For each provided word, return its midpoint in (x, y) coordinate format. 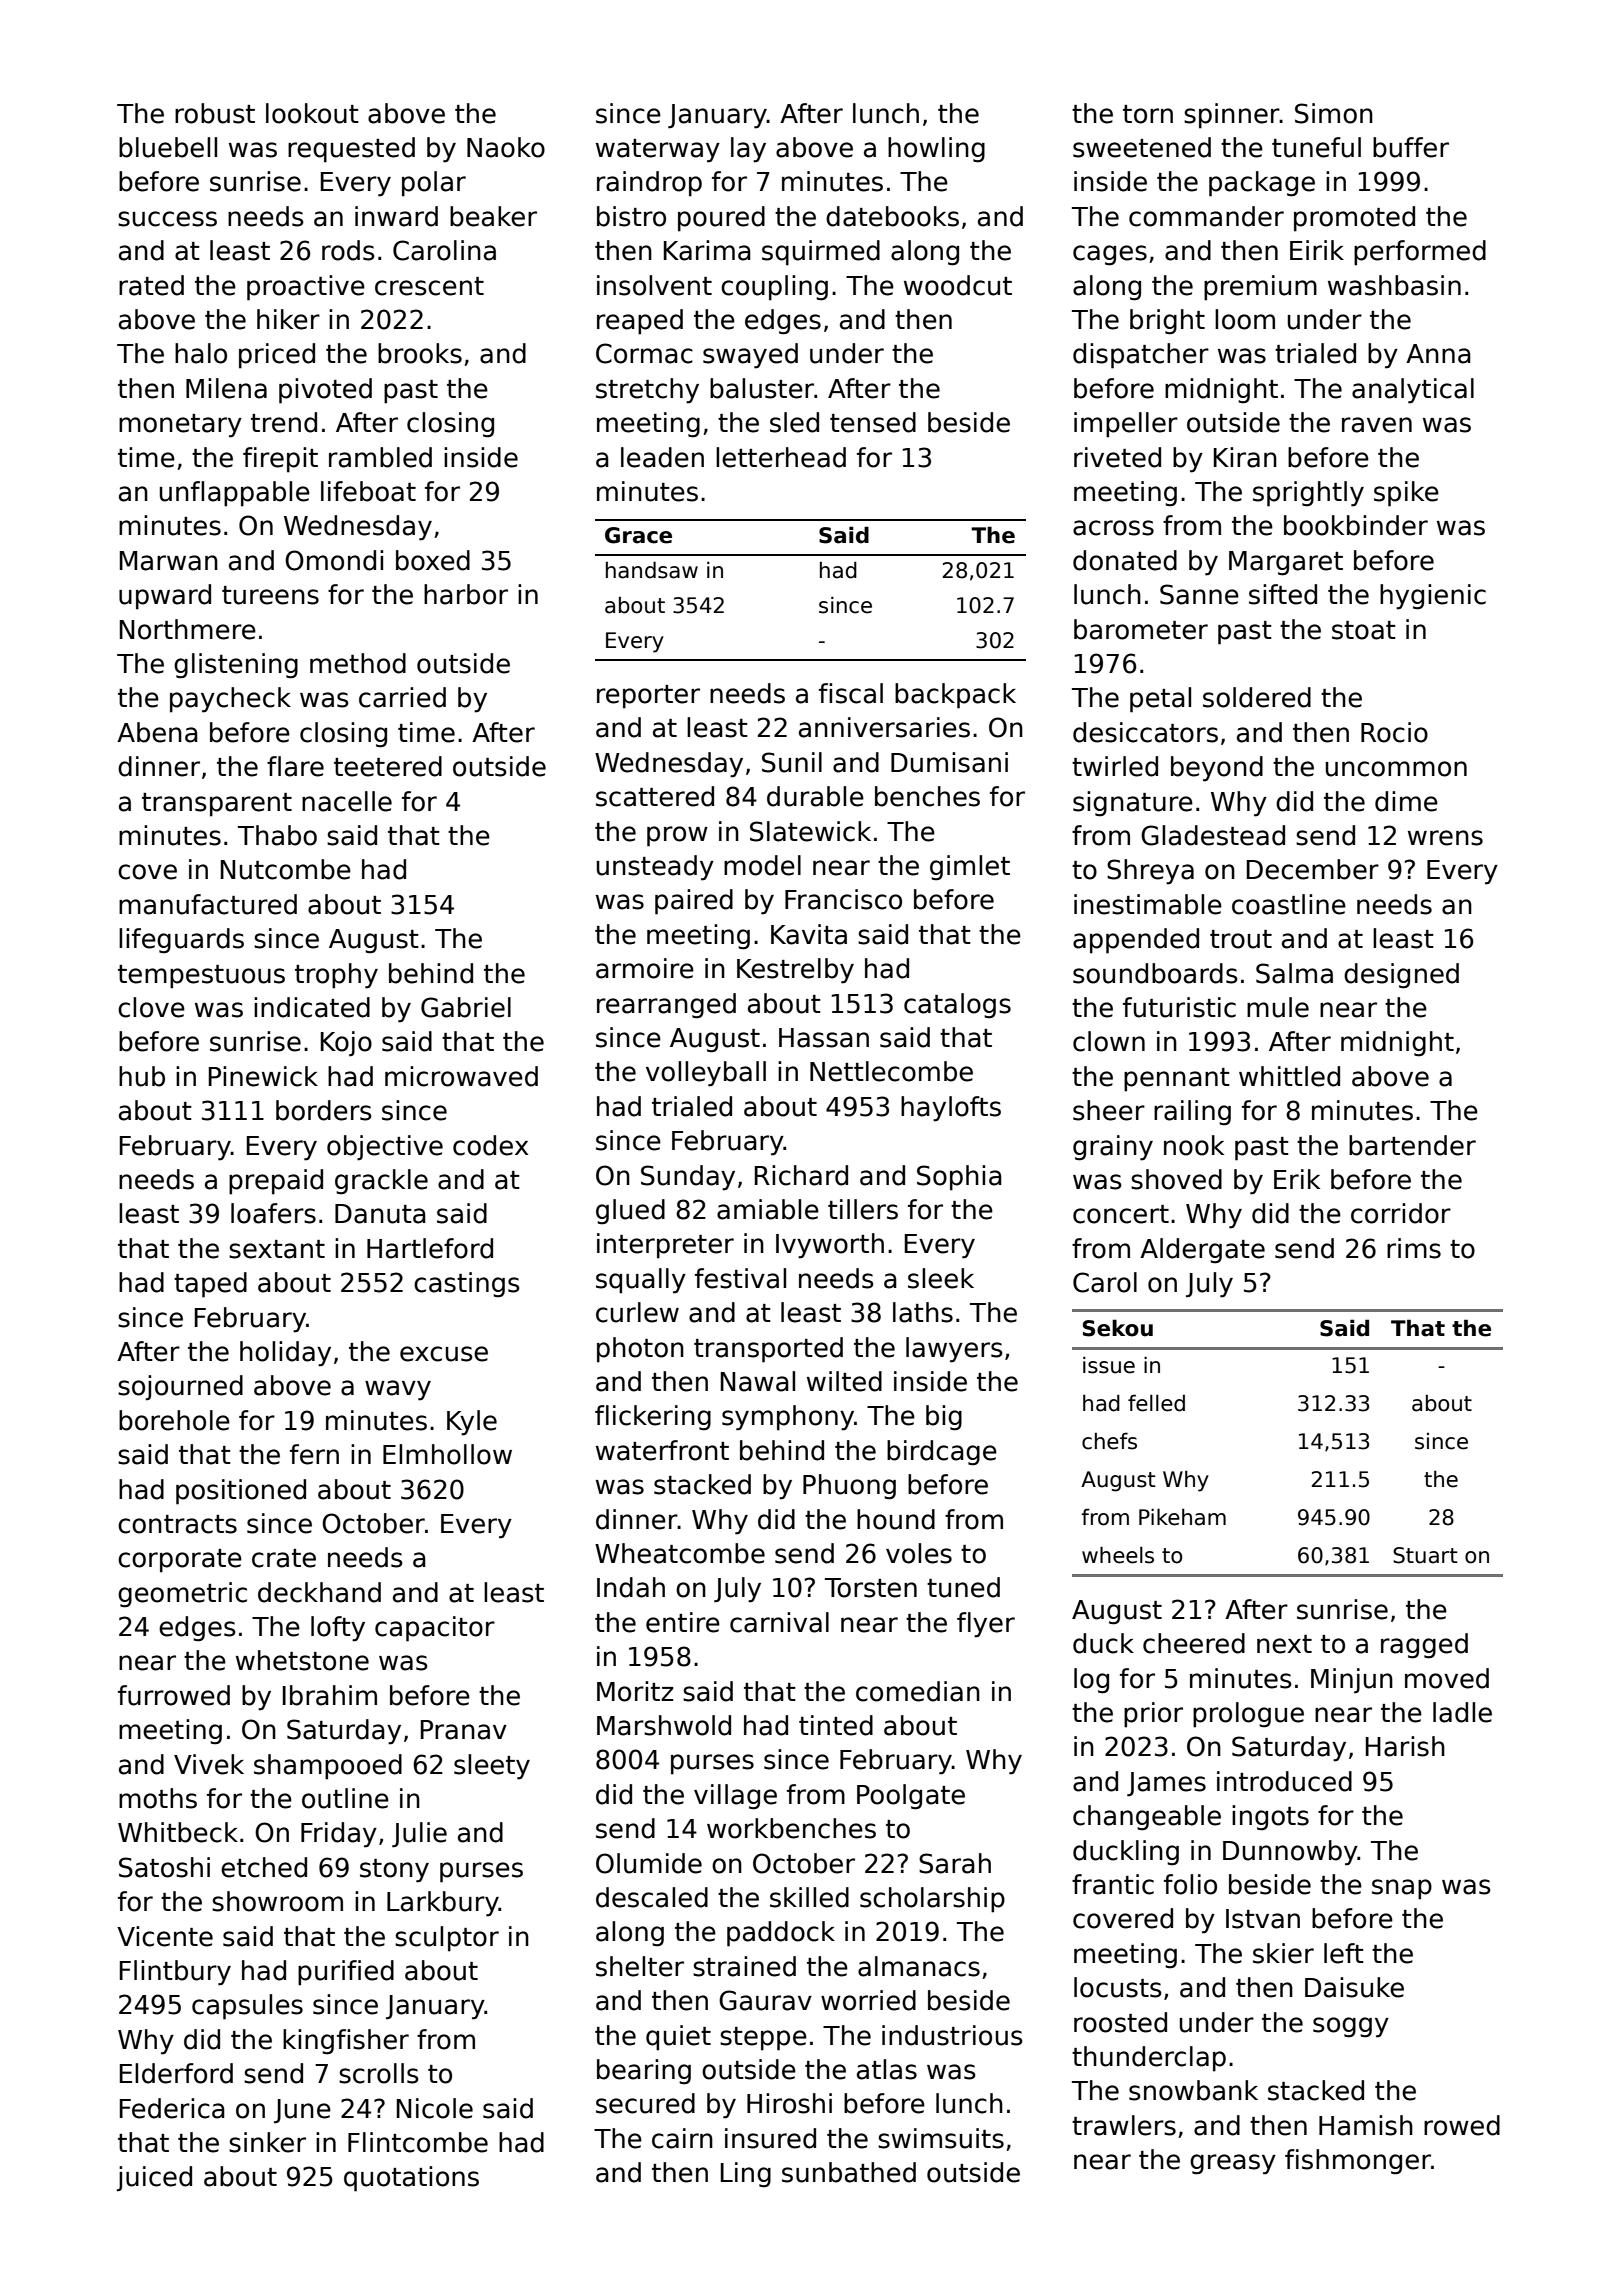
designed (1401, 976)
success (167, 219)
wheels (1118, 1555)
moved (1447, 1678)
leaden (662, 457)
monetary (180, 426)
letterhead (781, 457)
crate (284, 1558)
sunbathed (849, 2172)
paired (694, 902)
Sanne (1199, 594)
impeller (1126, 425)
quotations (411, 2179)
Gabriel (466, 1007)
